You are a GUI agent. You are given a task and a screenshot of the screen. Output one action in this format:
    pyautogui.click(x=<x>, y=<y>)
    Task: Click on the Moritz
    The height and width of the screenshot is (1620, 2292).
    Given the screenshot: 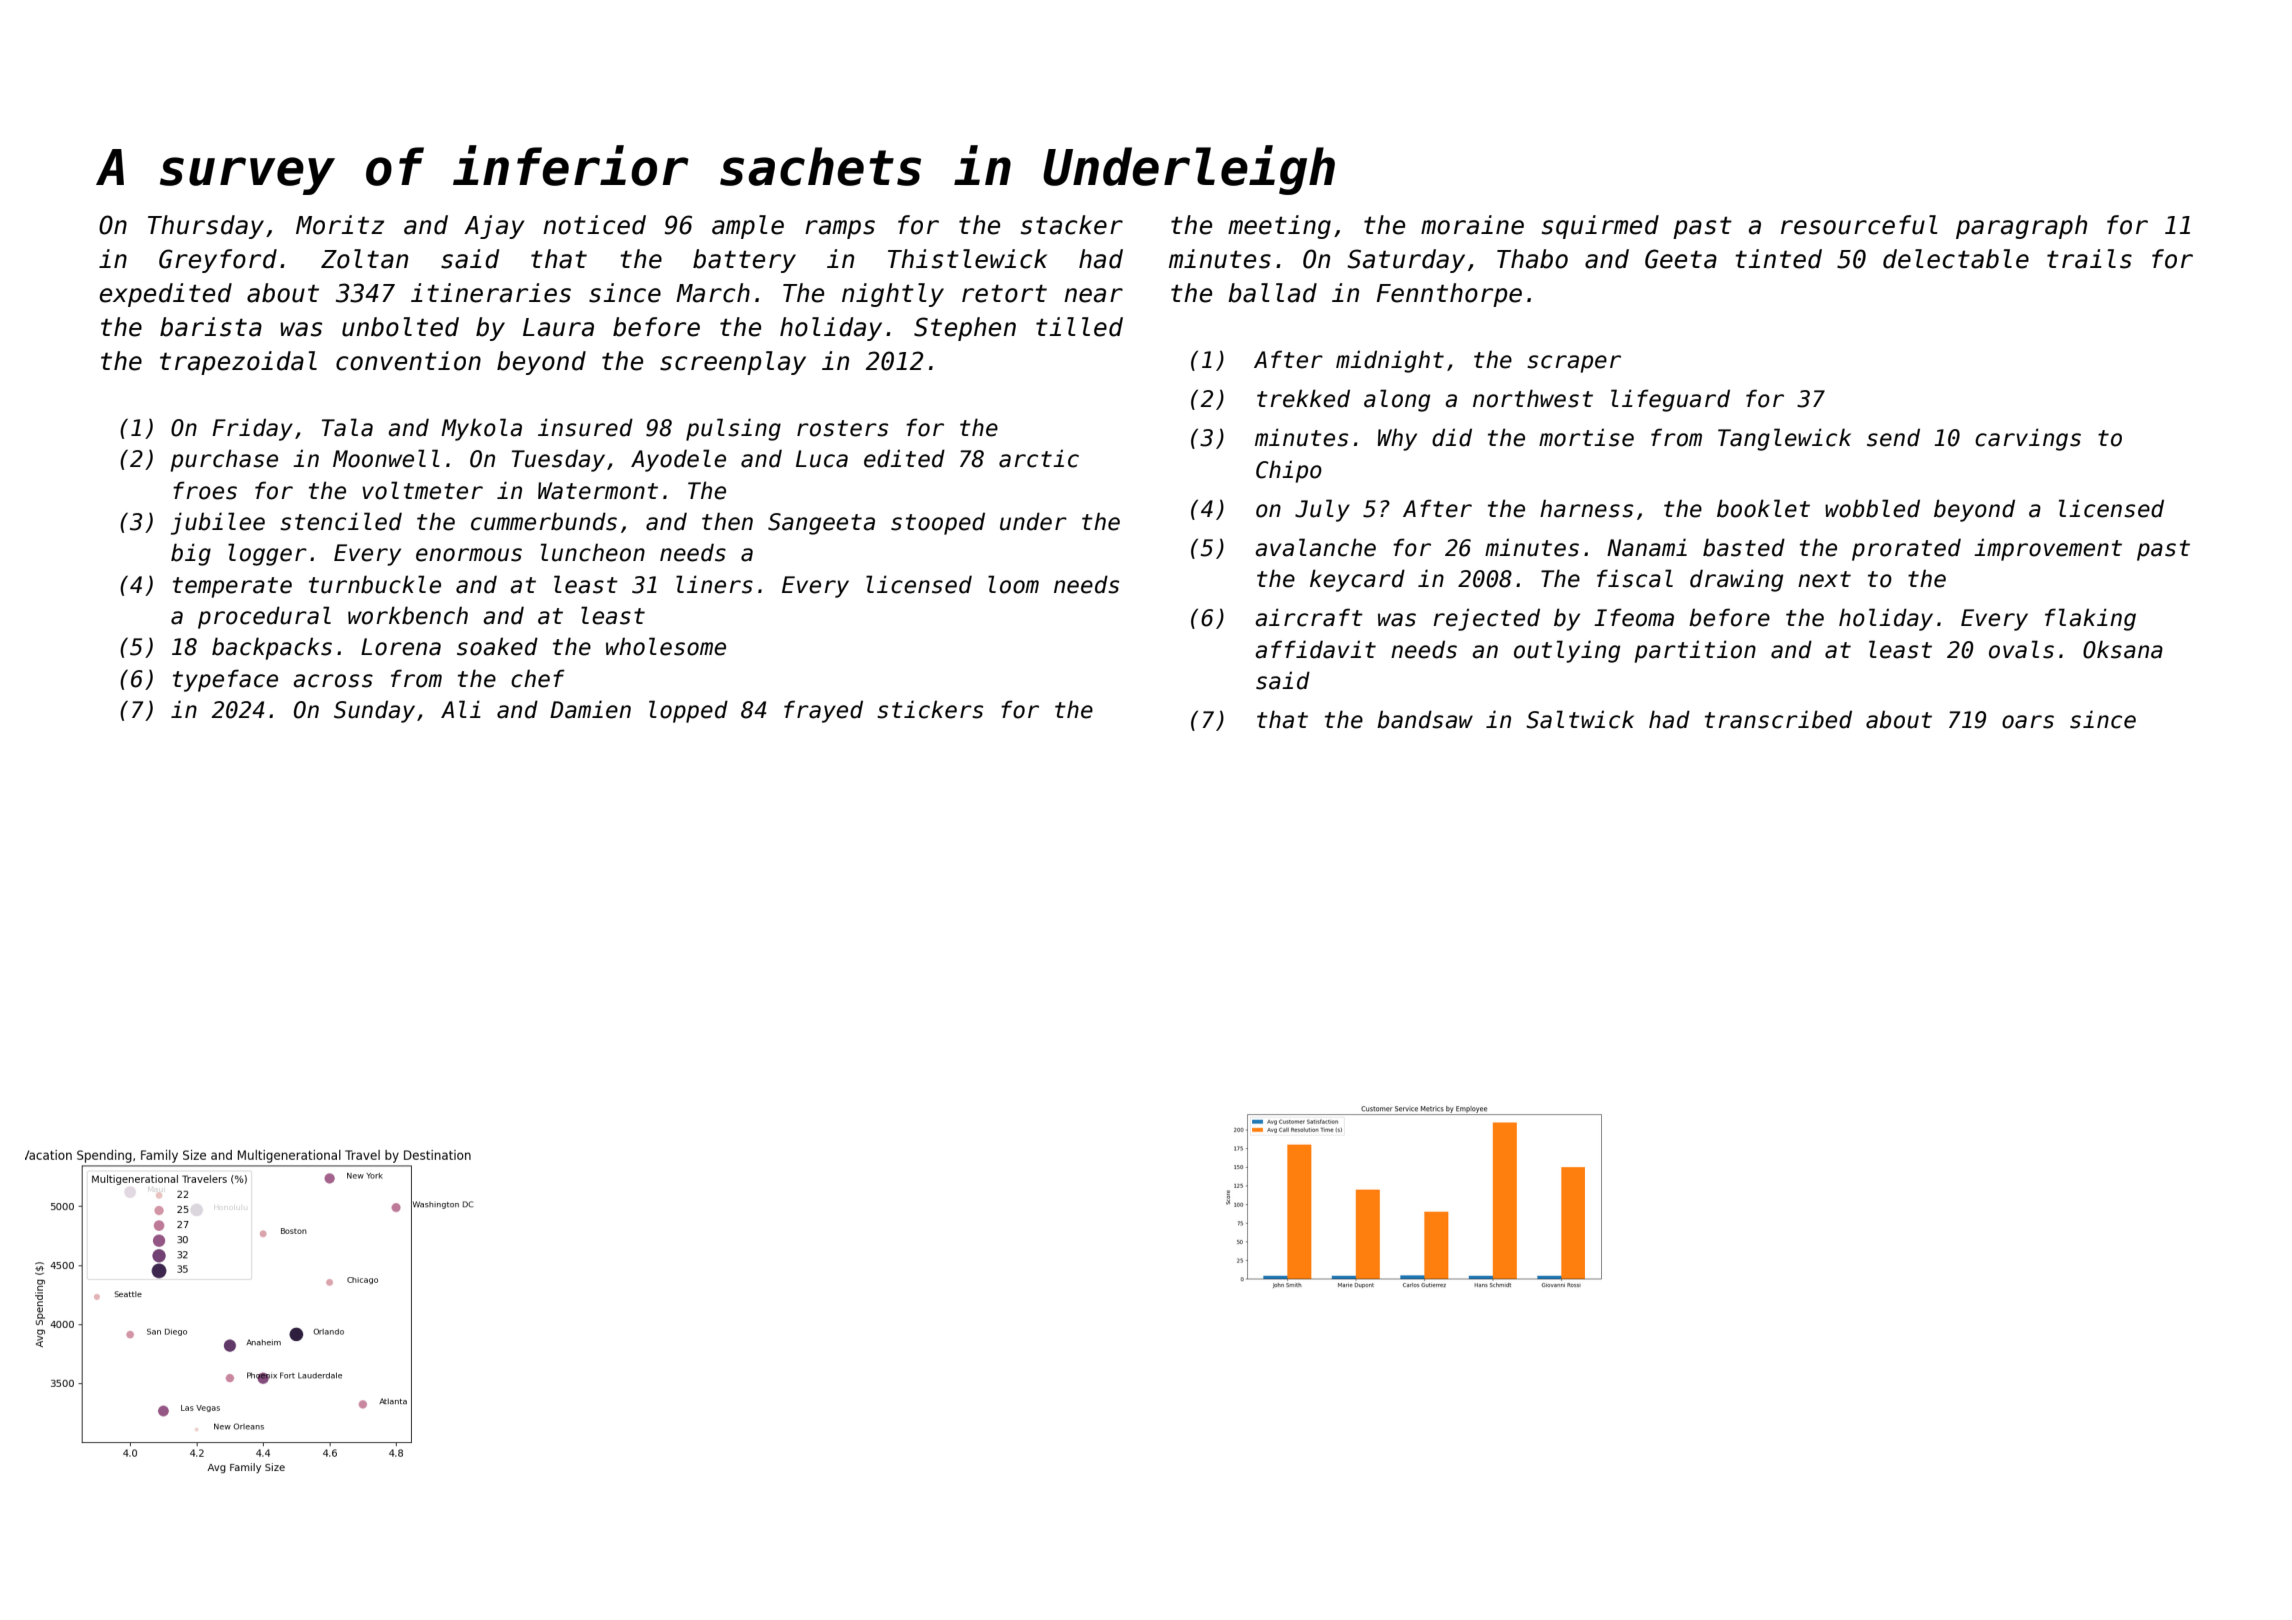 What is the action you would take?
    pyautogui.click(x=340, y=225)
